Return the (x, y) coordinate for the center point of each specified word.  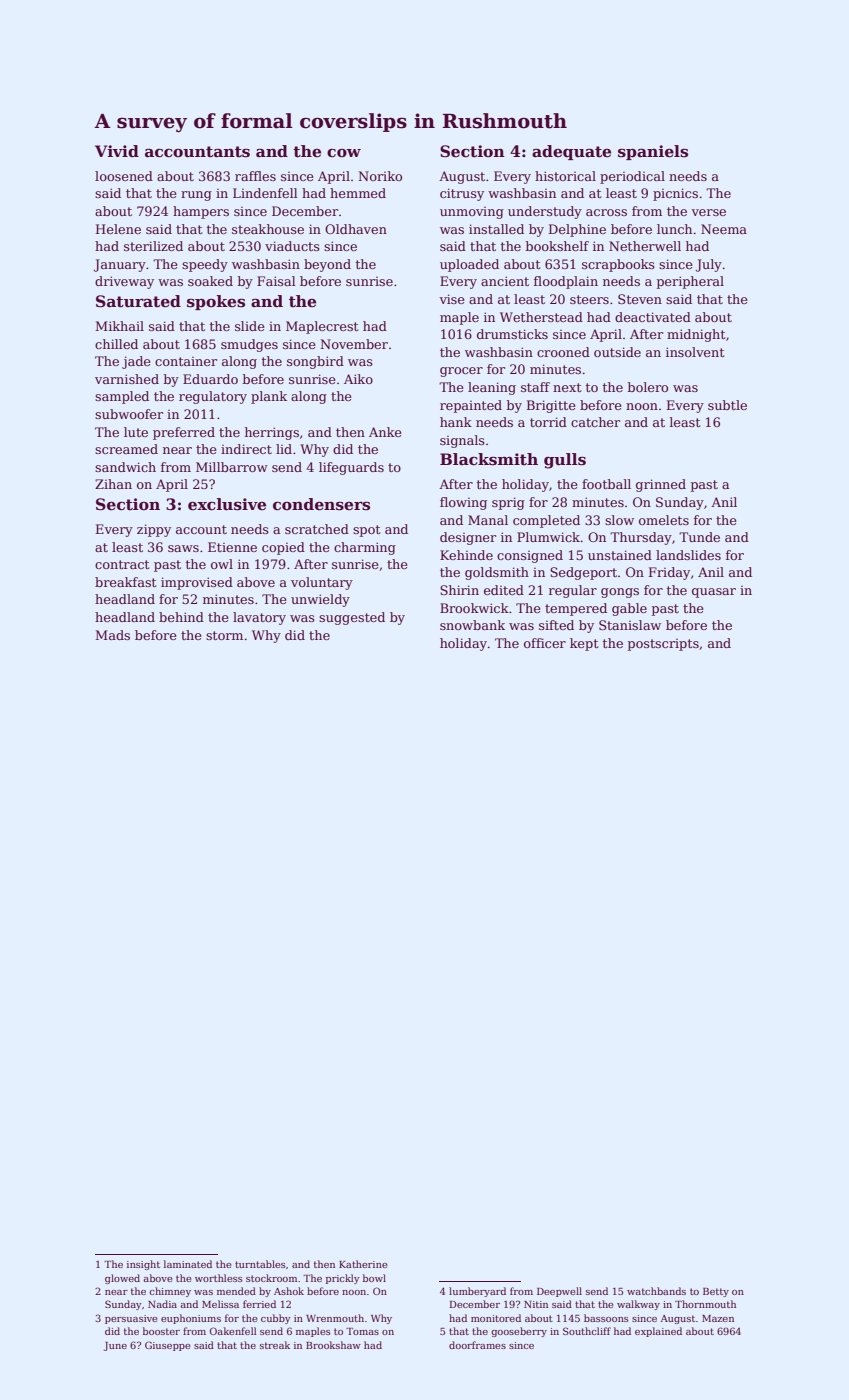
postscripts (663, 645)
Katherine (363, 1264)
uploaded (469, 265)
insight (143, 1265)
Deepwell (559, 1292)
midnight (696, 335)
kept (584, 644)
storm (224, 635)
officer (545, 643)
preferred (184, 433)
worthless (218, 1278)
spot (367, 531)
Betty (716, 1292)
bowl (374, 1278)
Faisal (276, 281)
